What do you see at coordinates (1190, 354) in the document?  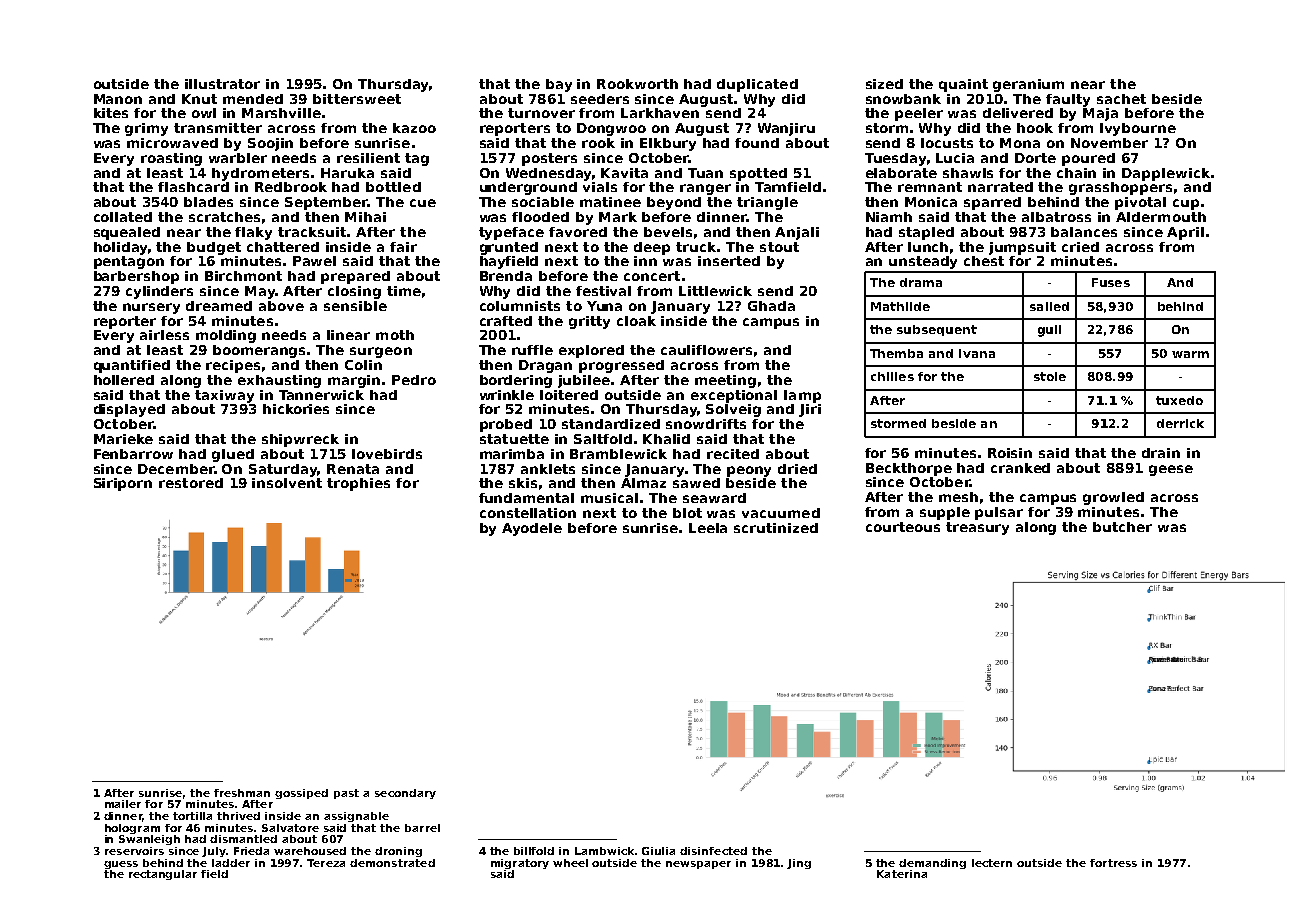 I see `warm` at bounding box center [1190, 354].
